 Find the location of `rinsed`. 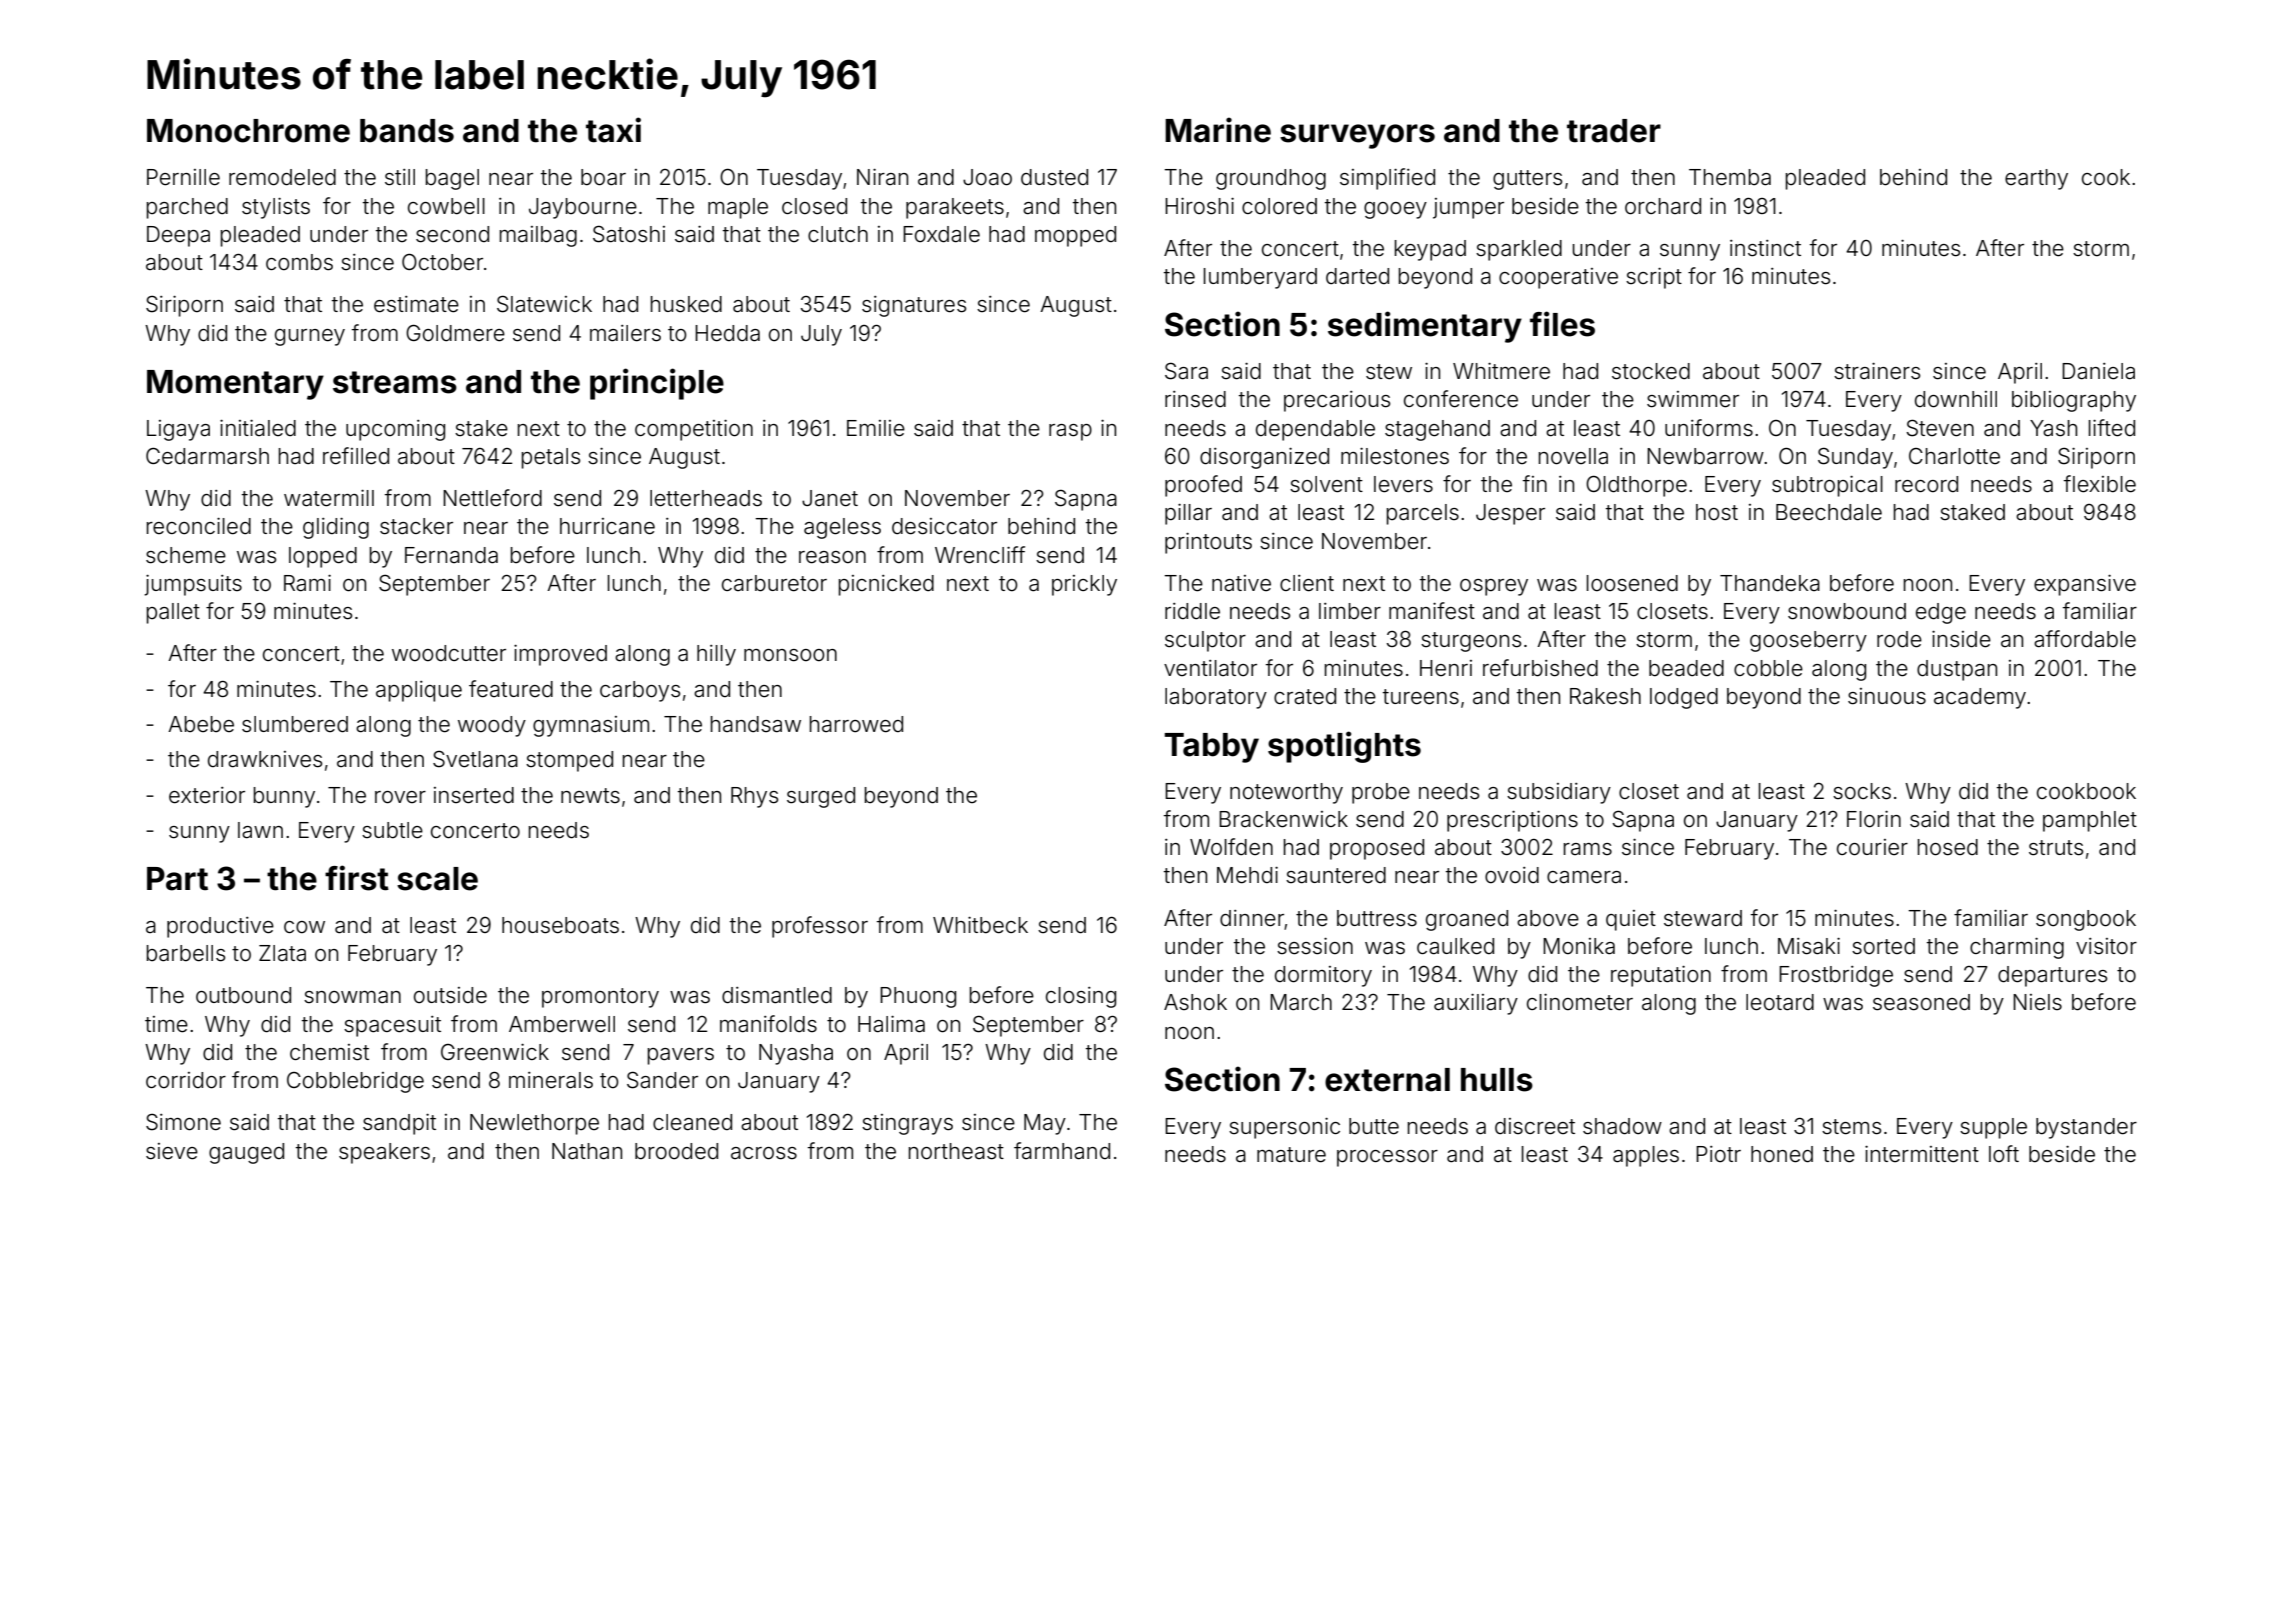

rinsed is located at coordinates (1195, 399).
